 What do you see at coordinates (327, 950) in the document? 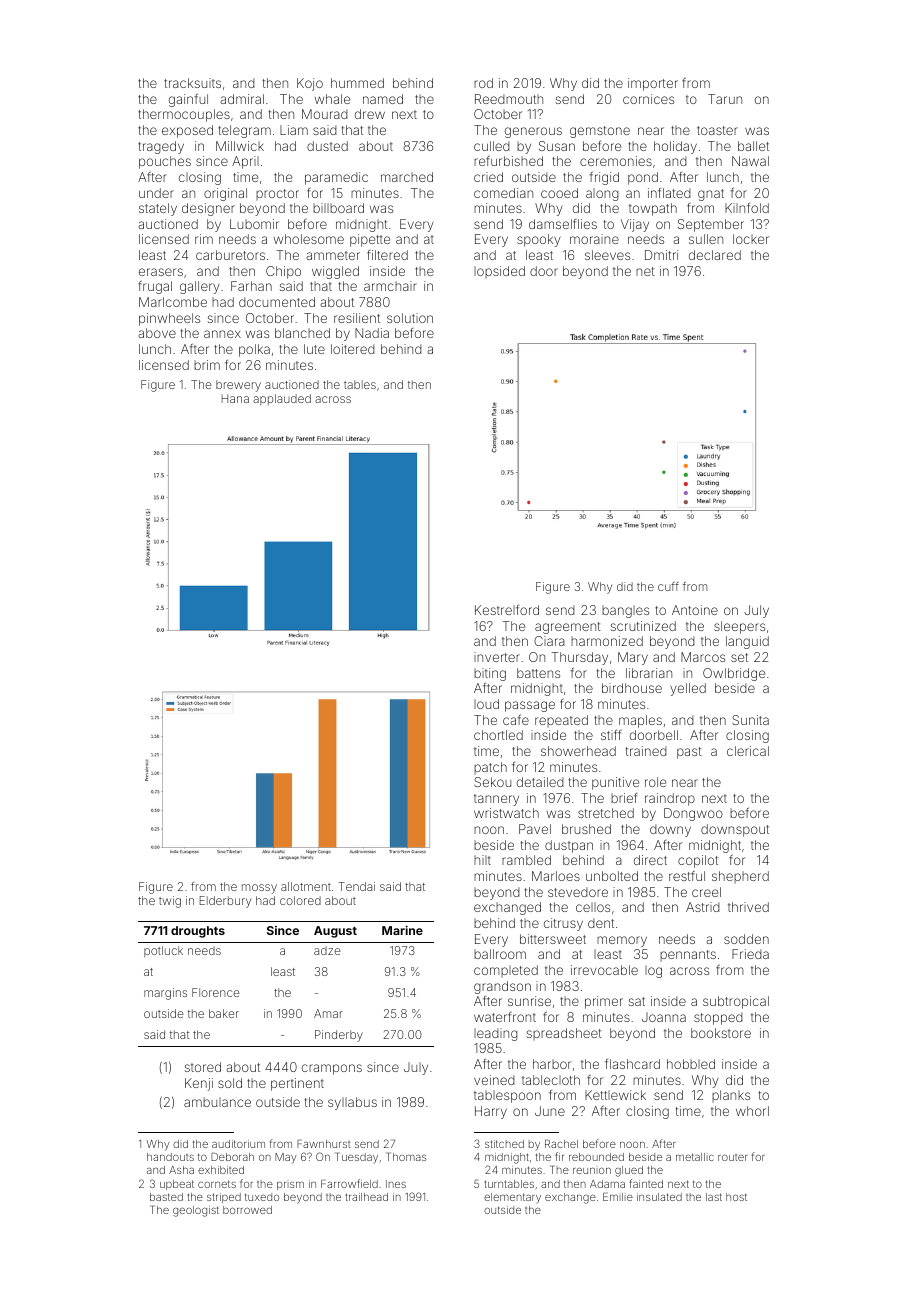
I see `adze` at bounding box center [327, 950].
